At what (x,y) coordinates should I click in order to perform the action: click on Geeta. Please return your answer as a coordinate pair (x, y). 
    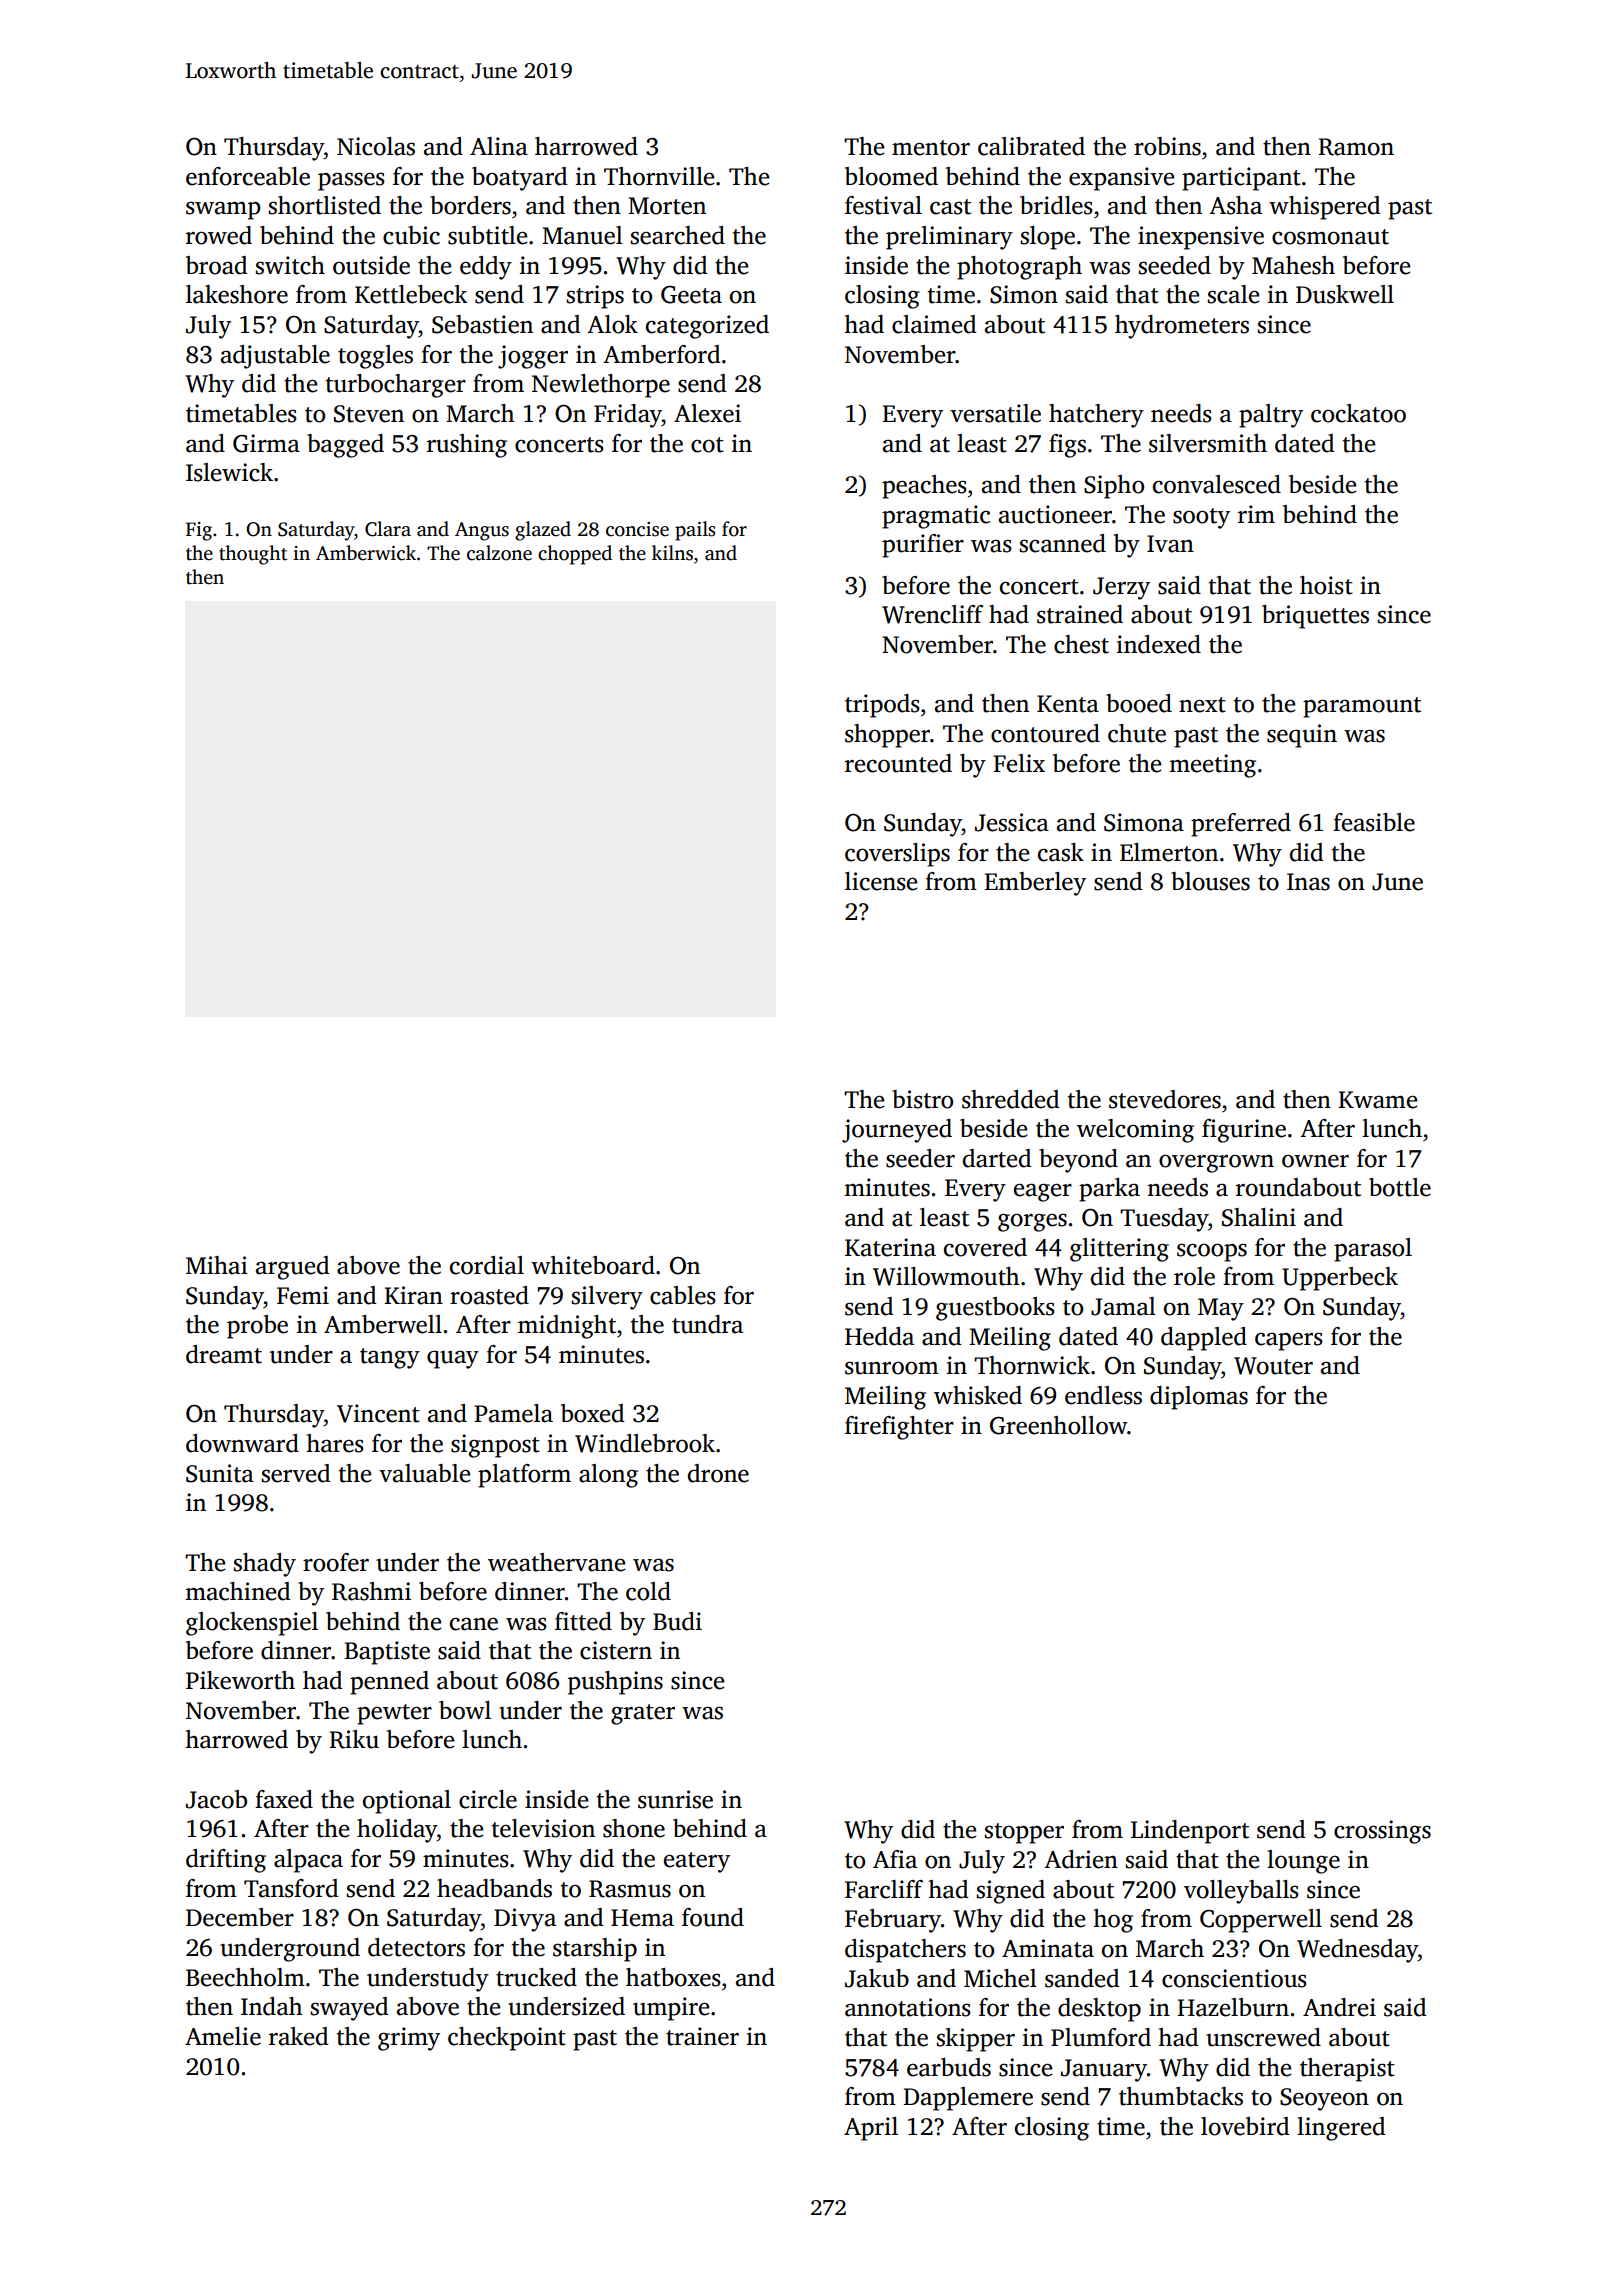
    Looking at the image, I should click on (691, 295).
